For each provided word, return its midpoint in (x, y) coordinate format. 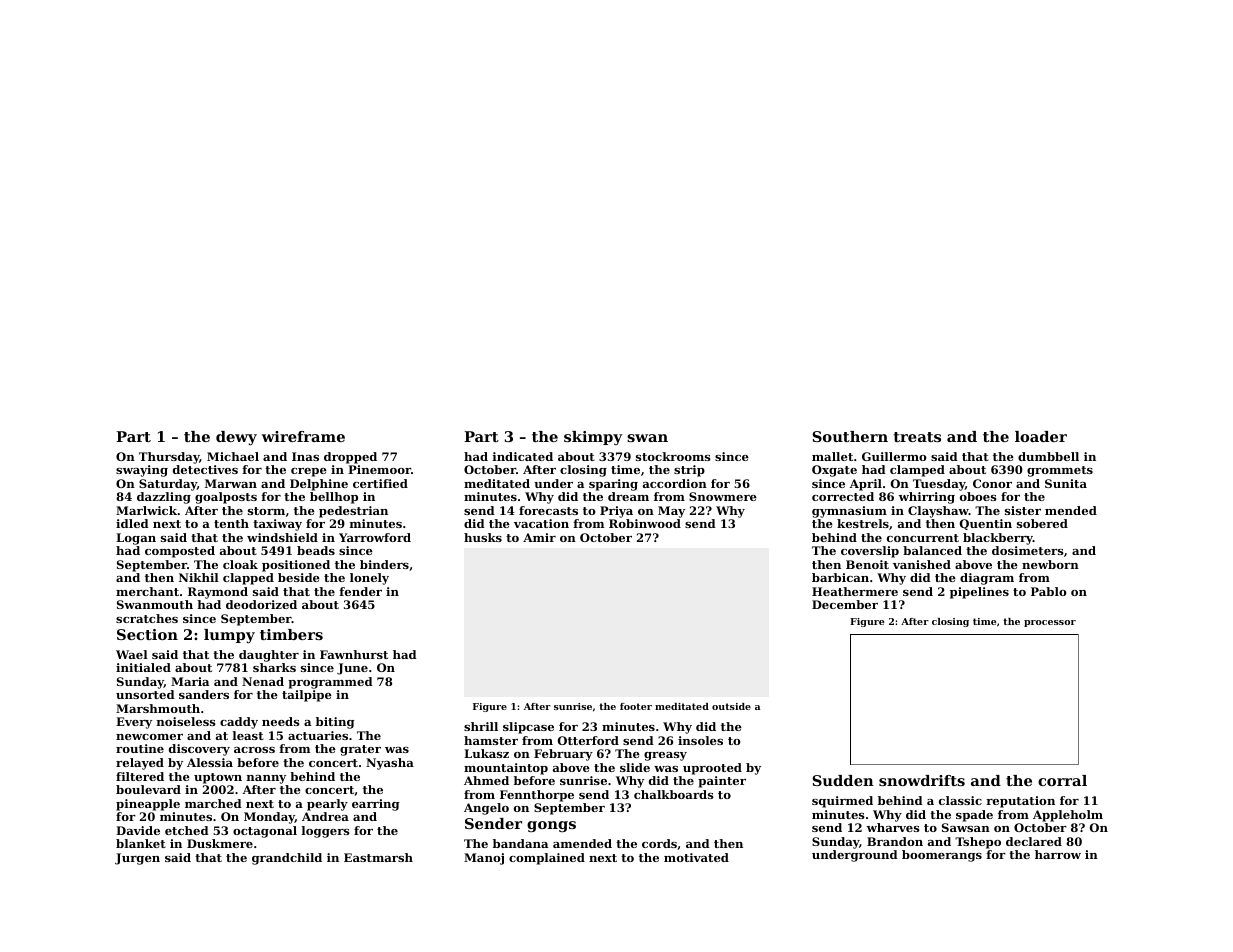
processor (1050, 623)
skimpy (593, 438)
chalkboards (674, 794)
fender (360, 591)
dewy (236, 438)
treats (917, 437)
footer (636, 706)
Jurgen (137, 859)
